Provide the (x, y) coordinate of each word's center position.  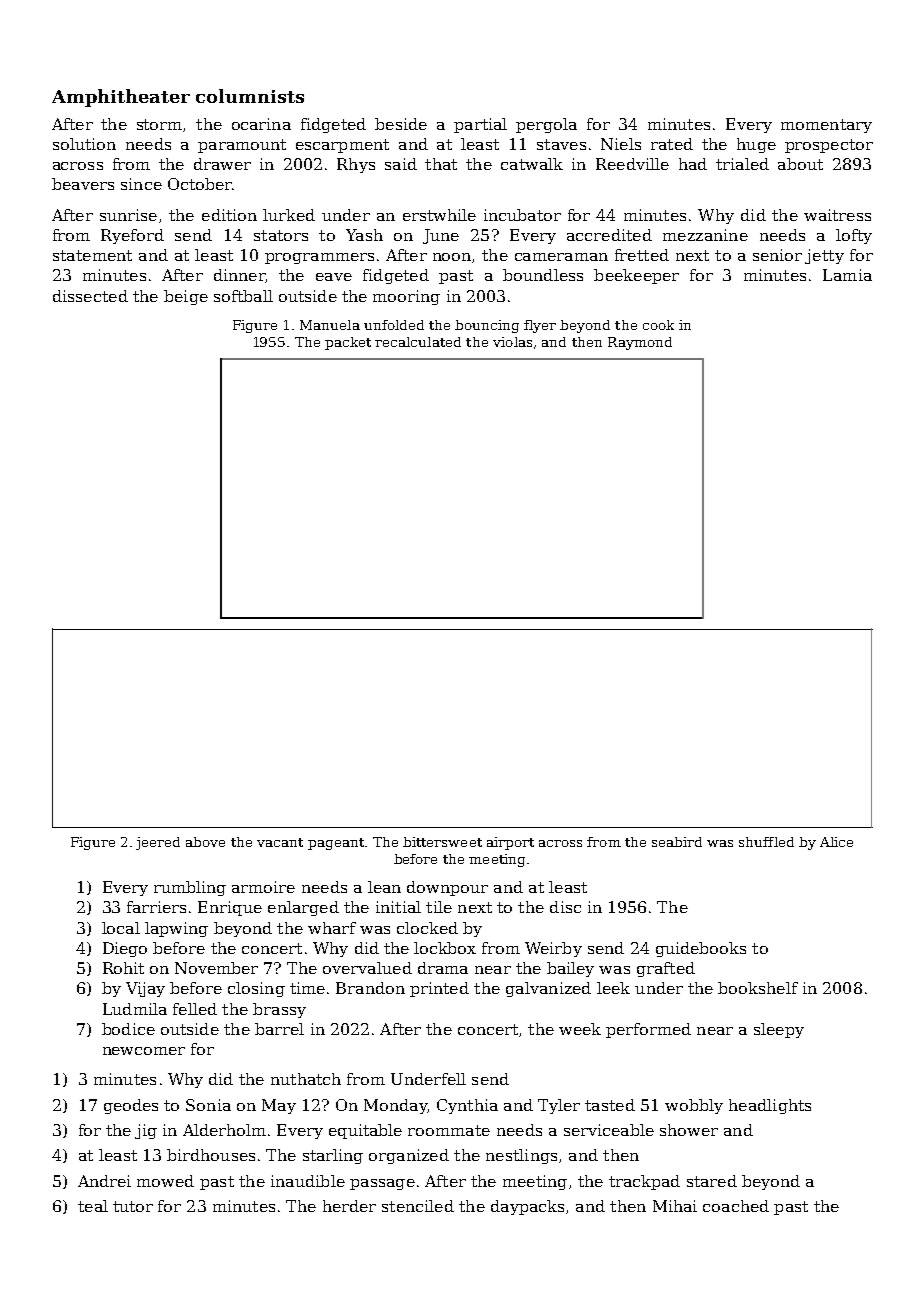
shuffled (766, 842)
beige (186, 297)
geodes (131, 1106)
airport (510, 843)
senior (777, 255)
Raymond (640, 343)
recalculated (418, 342)
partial (480, 125)
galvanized (548, 989)
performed (648, 1030)
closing (256, 989)
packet (348, 343)
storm (159, 124)
